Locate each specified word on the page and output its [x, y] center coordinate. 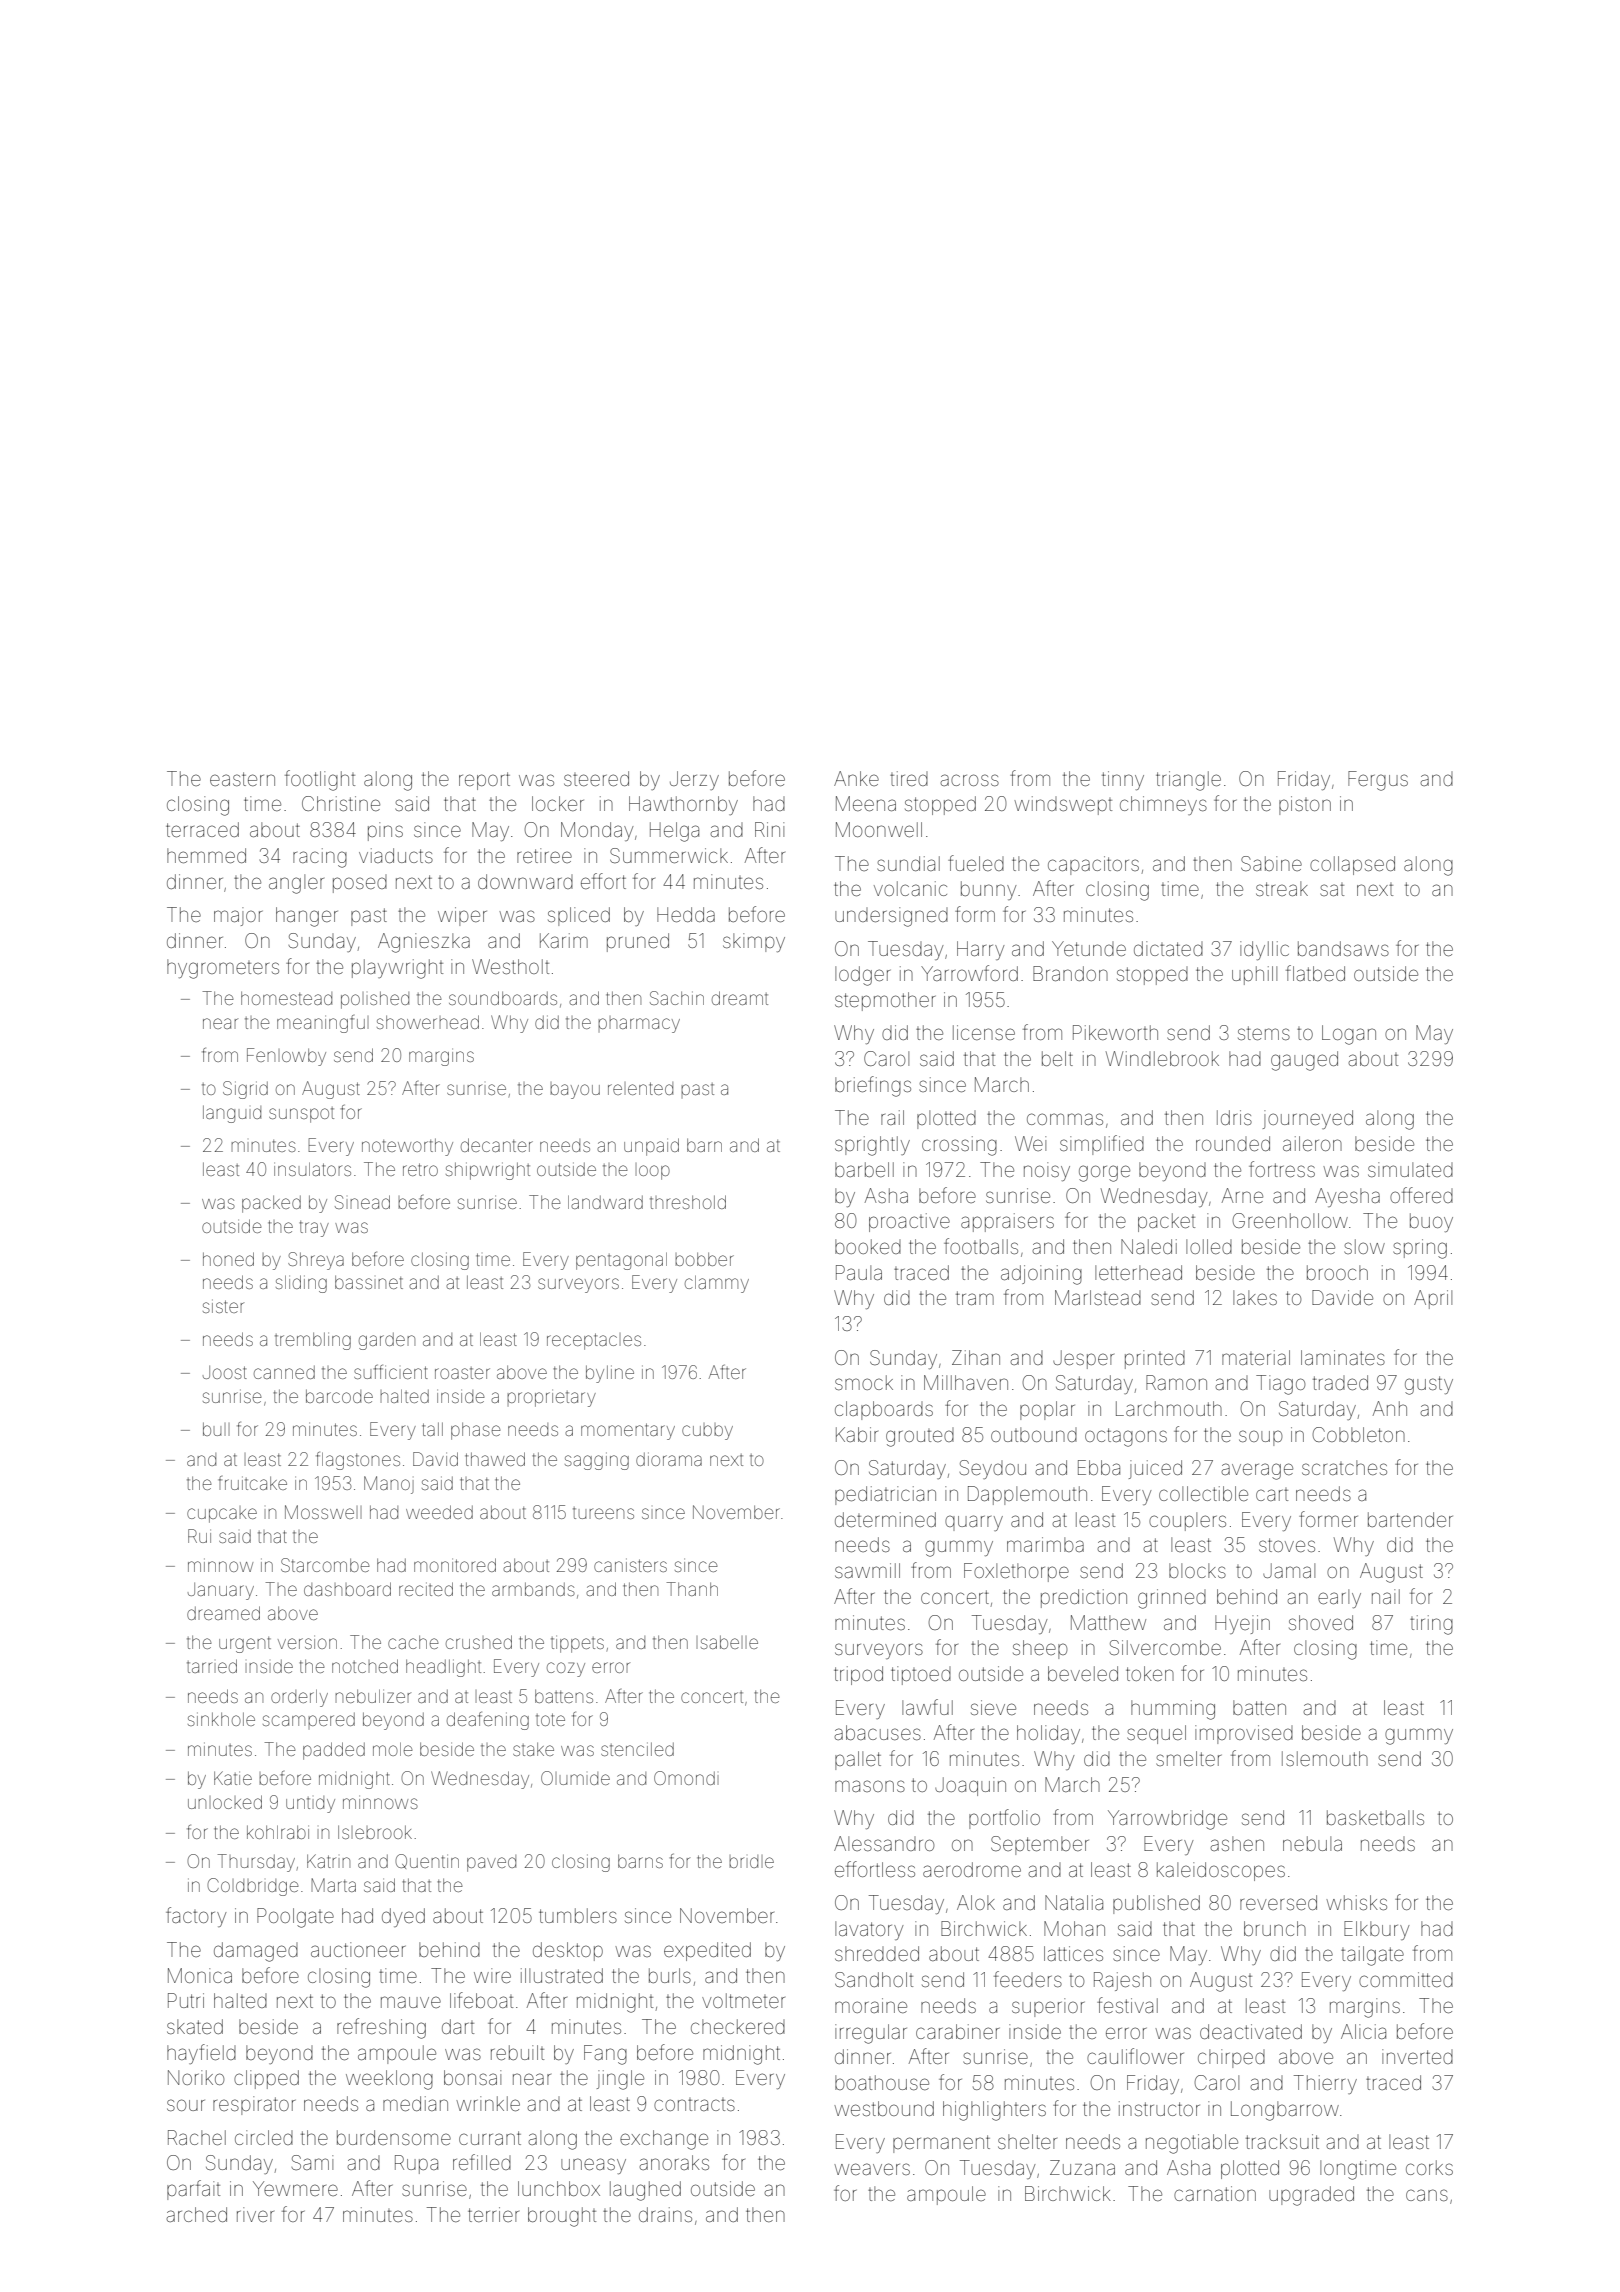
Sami [312, 2162]
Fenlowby [286, 1057]
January [221, 1591]
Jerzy [694, 780]
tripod [858, 1675]
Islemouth [1325, 1758]
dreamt [740, 998]
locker [558, 803]
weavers [872, 2169]
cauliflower [1135, 2056]
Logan [1349, 1035]
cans [1427, 2195]
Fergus [1378, 781]
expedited [707, 1951]
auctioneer [358, 1949]
